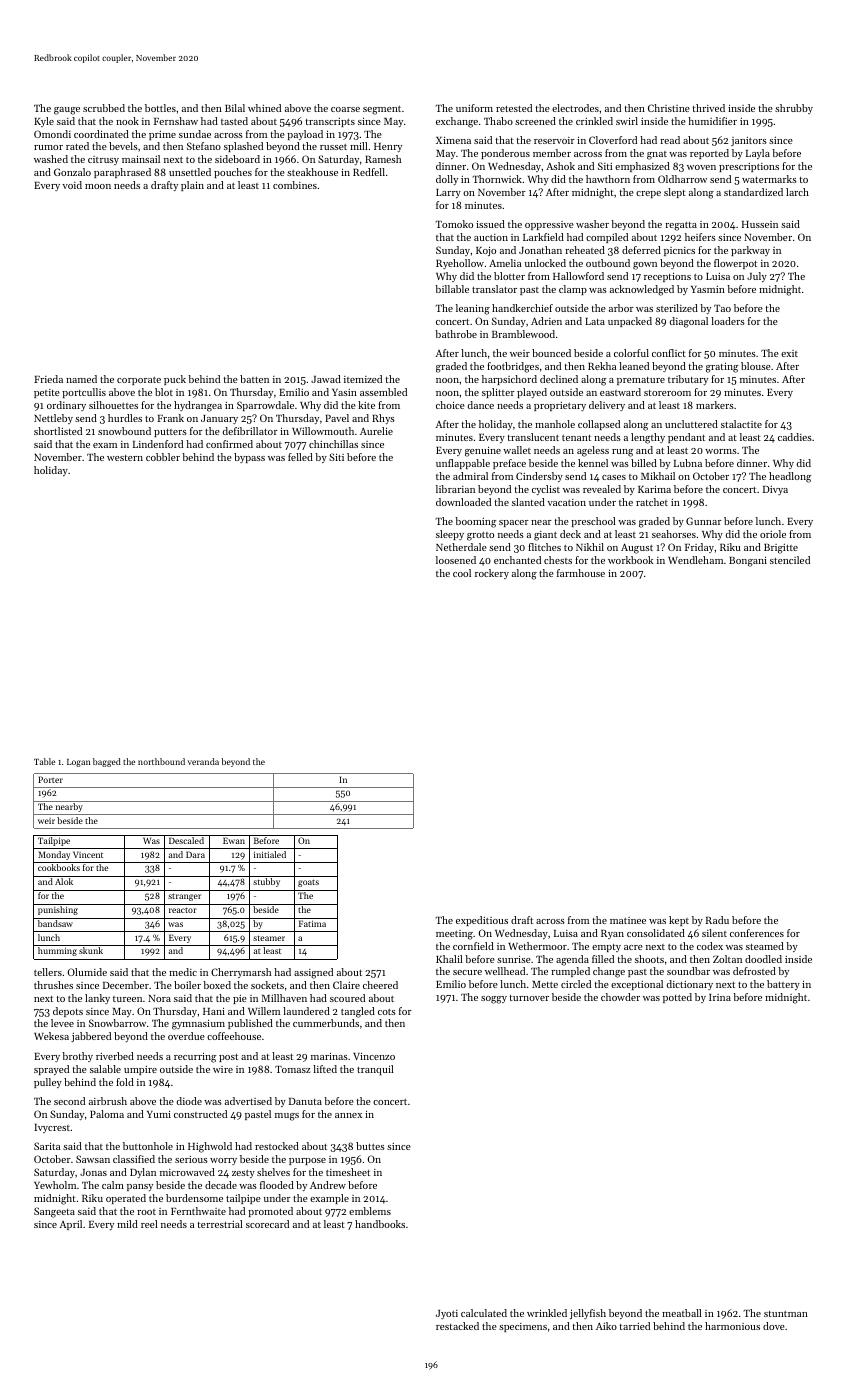 This screenshot has width=849, height=1400. Describe the element at coordinates (669, 108) in the screenshot. I see `Christine` at that location.
